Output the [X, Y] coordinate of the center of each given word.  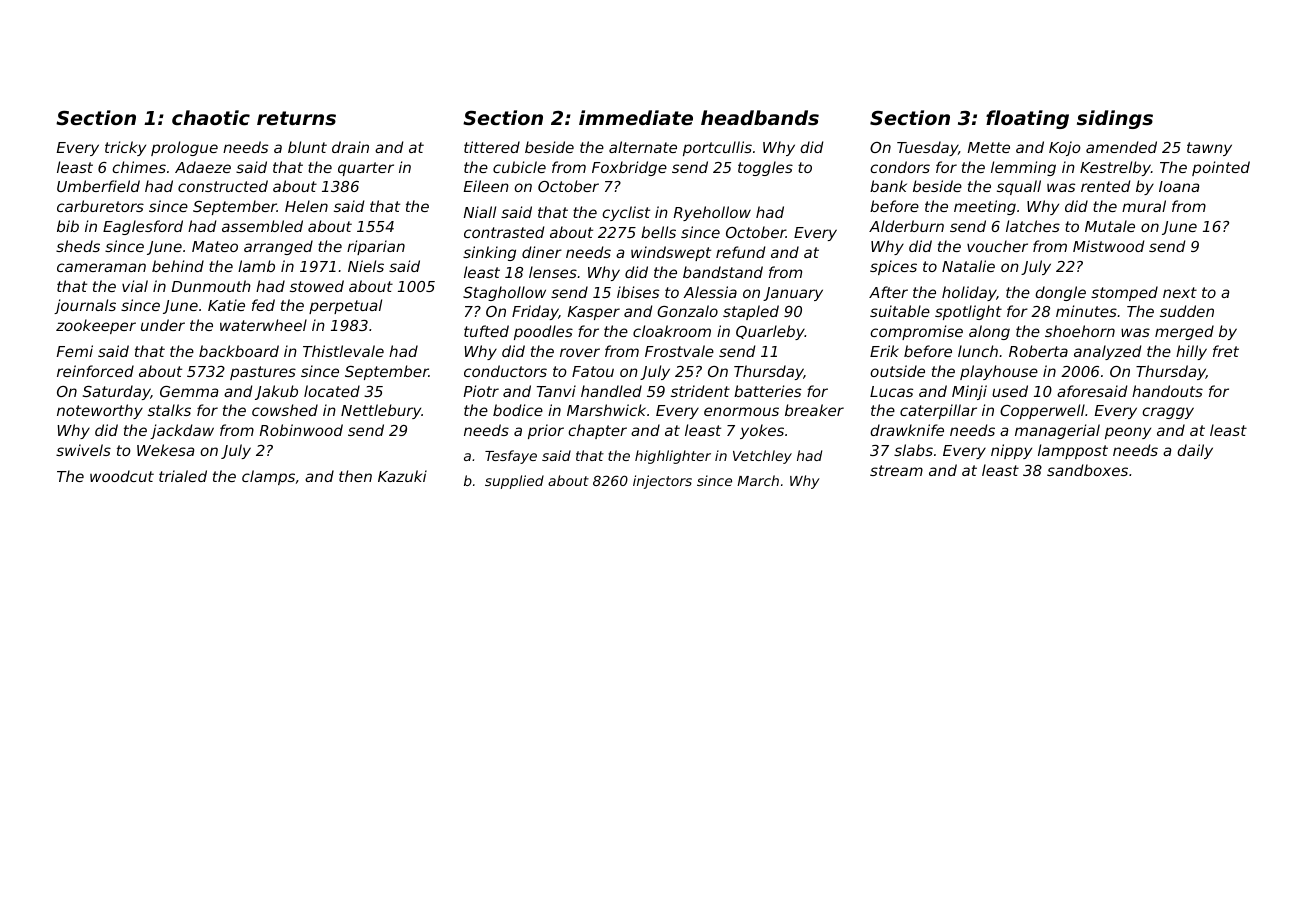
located [332, 391]
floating [1027, 119]
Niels [366, 266]
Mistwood [1108, 246]
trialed [183, 476]
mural [1144, 206]
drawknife [907, 430]
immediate [636, 117]
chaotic [211, 117]
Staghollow [504, 293]
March [758, 480]
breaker [814, 410]
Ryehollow [712, 213]
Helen [306, 206]
